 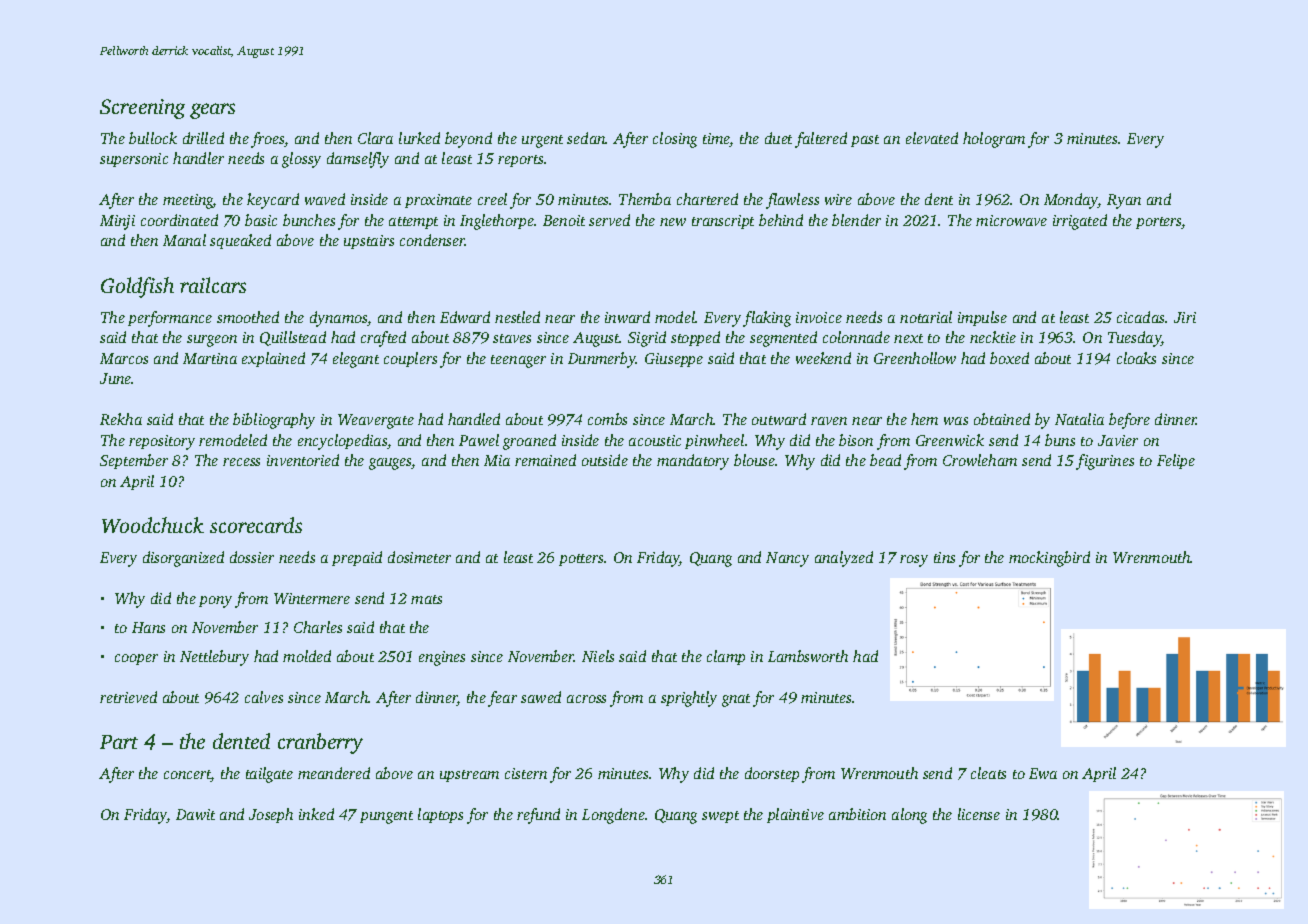 What do you see at coordinates (726, 657) in the page?
I see `clamp` at bounding box center [726, 657].
